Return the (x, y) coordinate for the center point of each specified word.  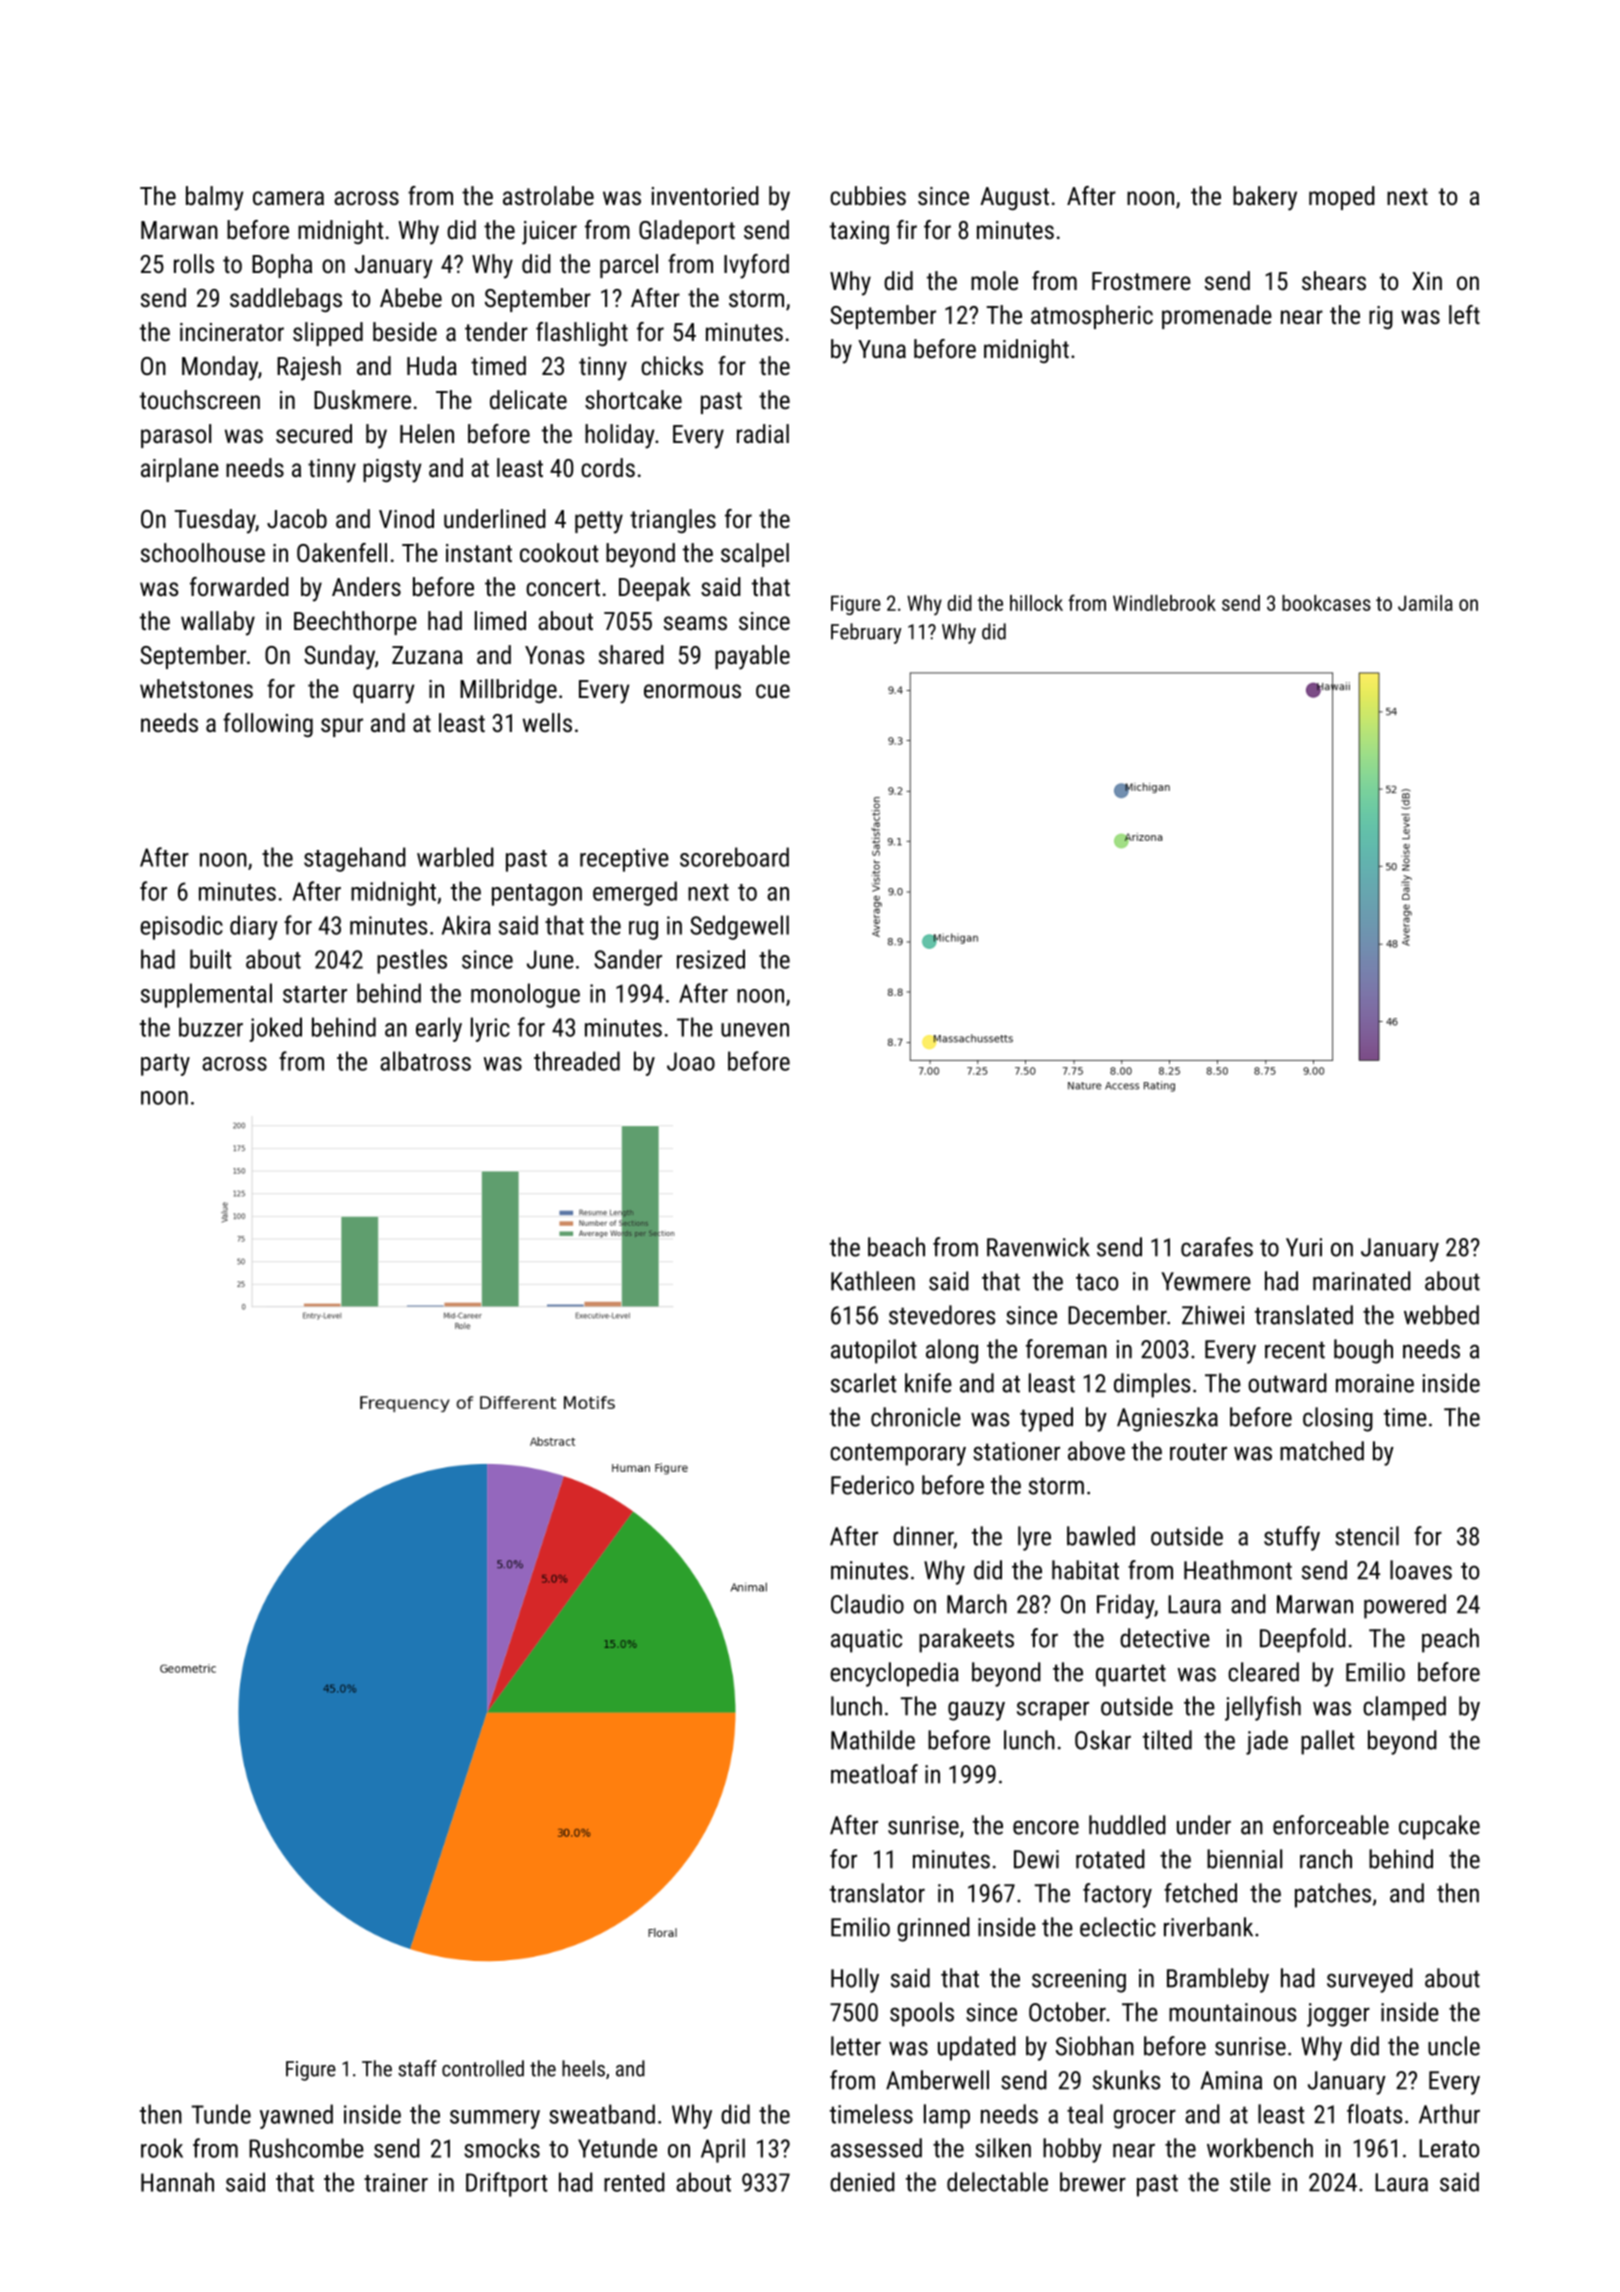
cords (608, 467)
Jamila (1425, 603)
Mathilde (873, 1740)
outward (1287, 1383)
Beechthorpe (355, 623)
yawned (296, 2116)
